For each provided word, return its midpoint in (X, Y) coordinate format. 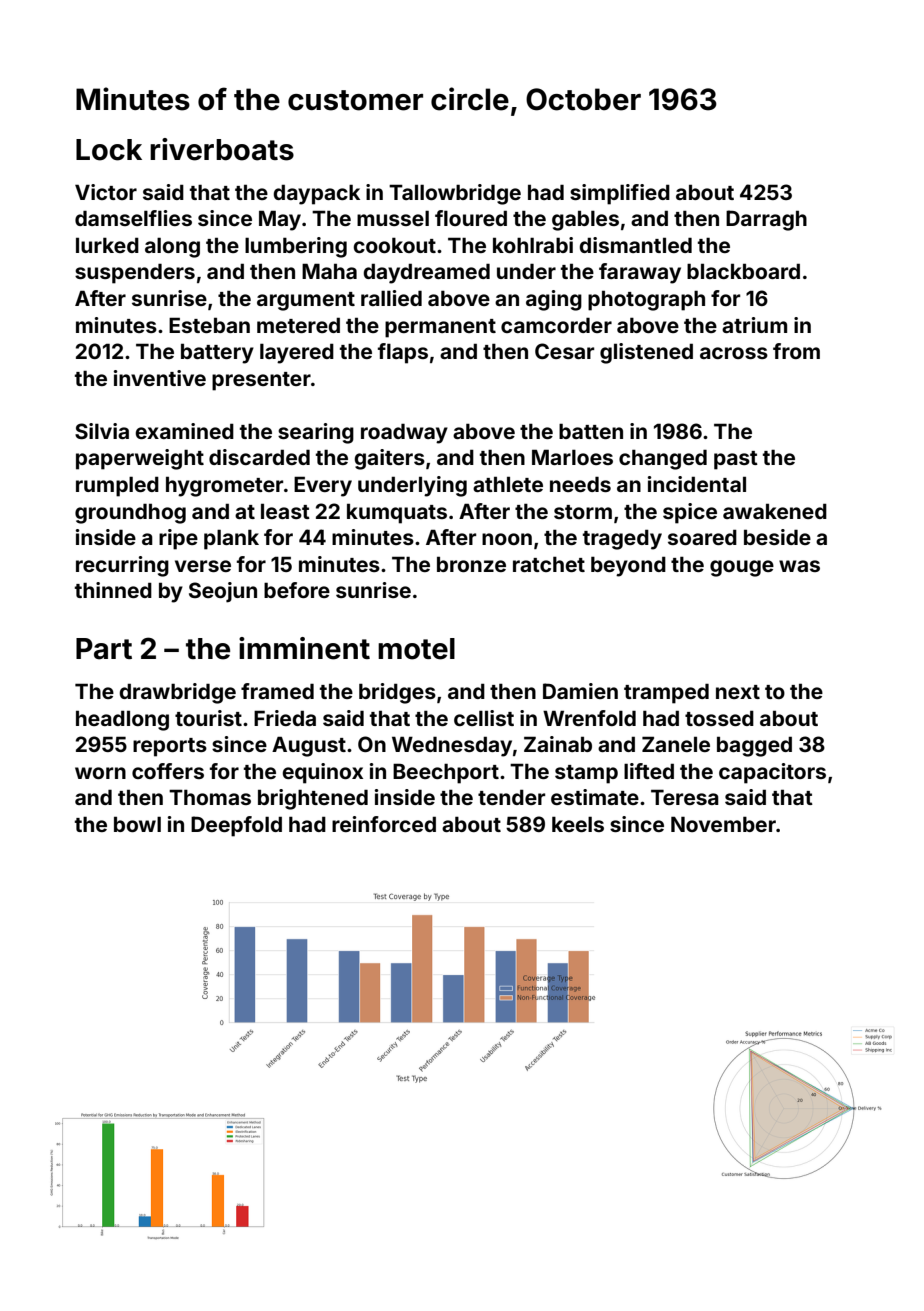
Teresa (685, 797)
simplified (620, 194)
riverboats (222, 149)
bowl (137, 824)
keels (578, 824)
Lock (109, 150)
